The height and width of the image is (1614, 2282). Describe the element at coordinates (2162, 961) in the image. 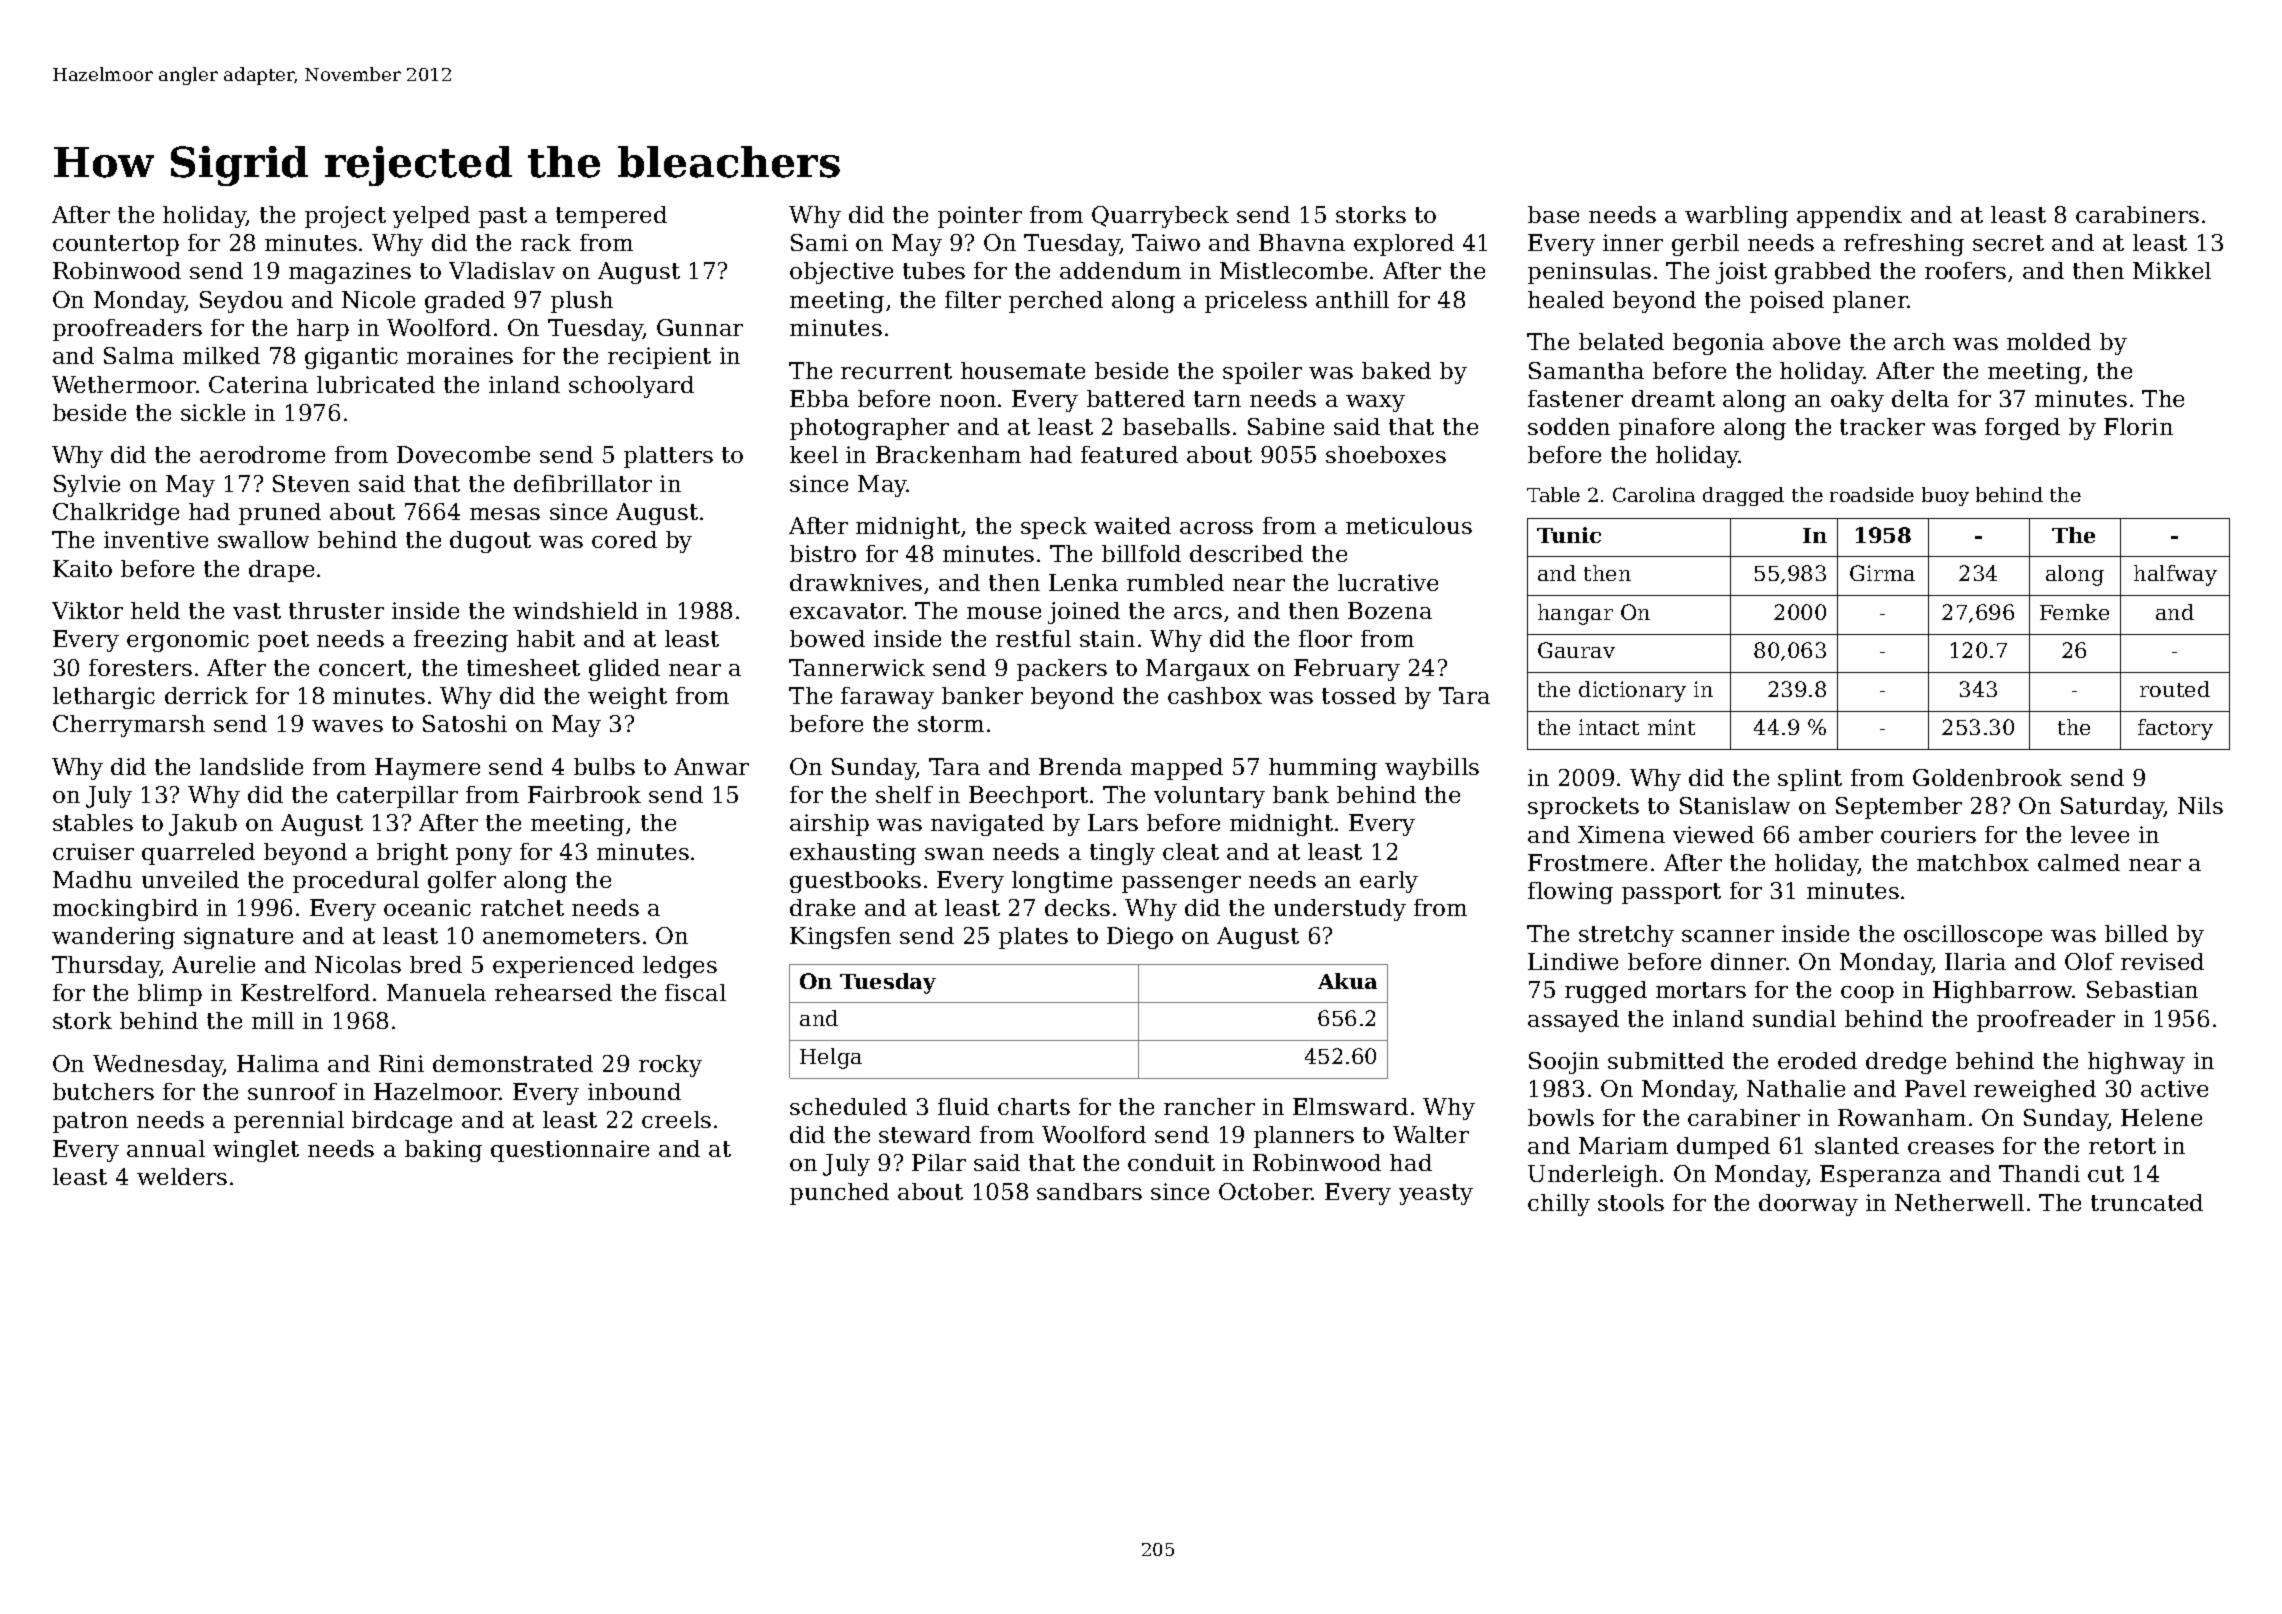

I see `revised` at that location.
